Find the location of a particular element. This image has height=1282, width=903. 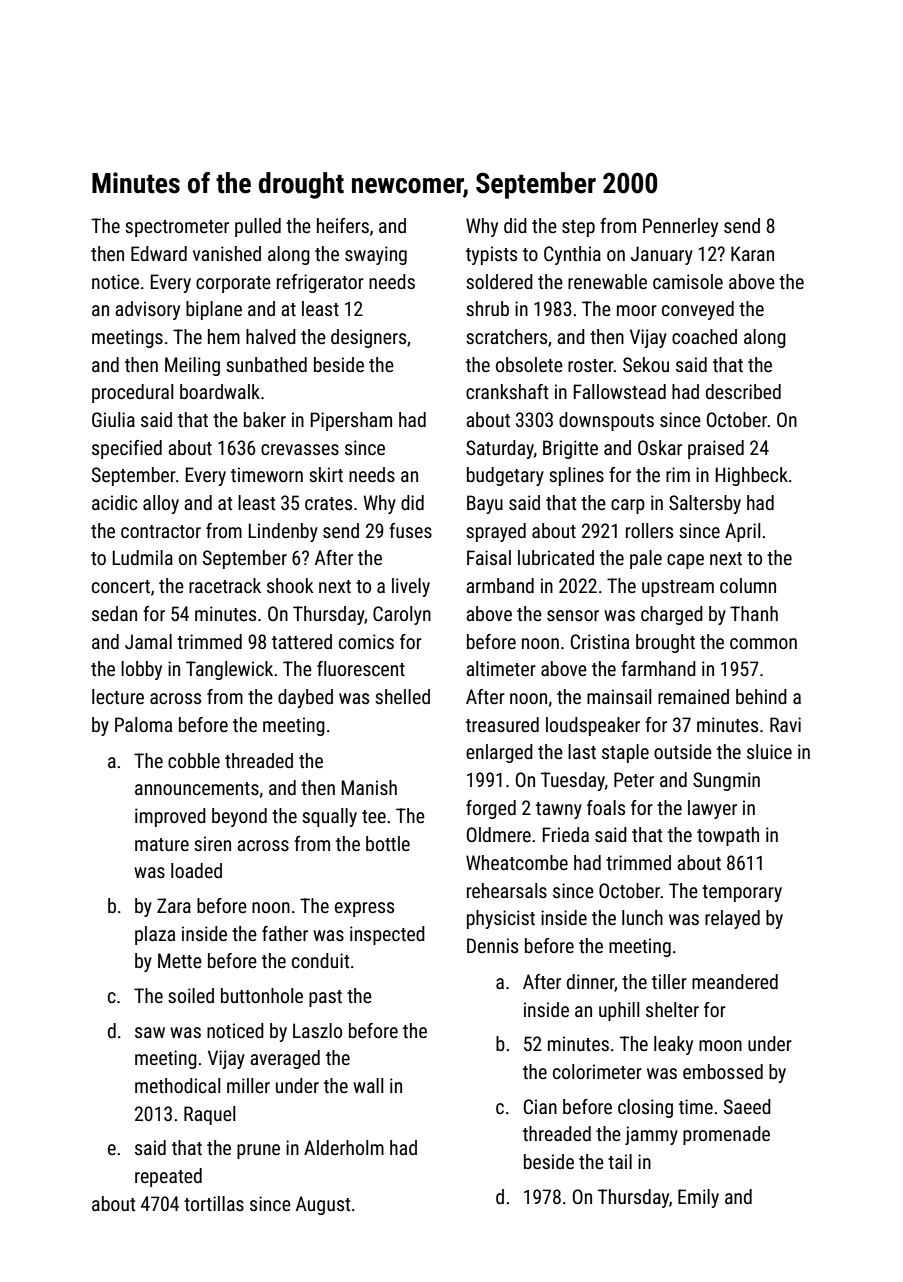

racetrack is located at coordinates (225, 585).
